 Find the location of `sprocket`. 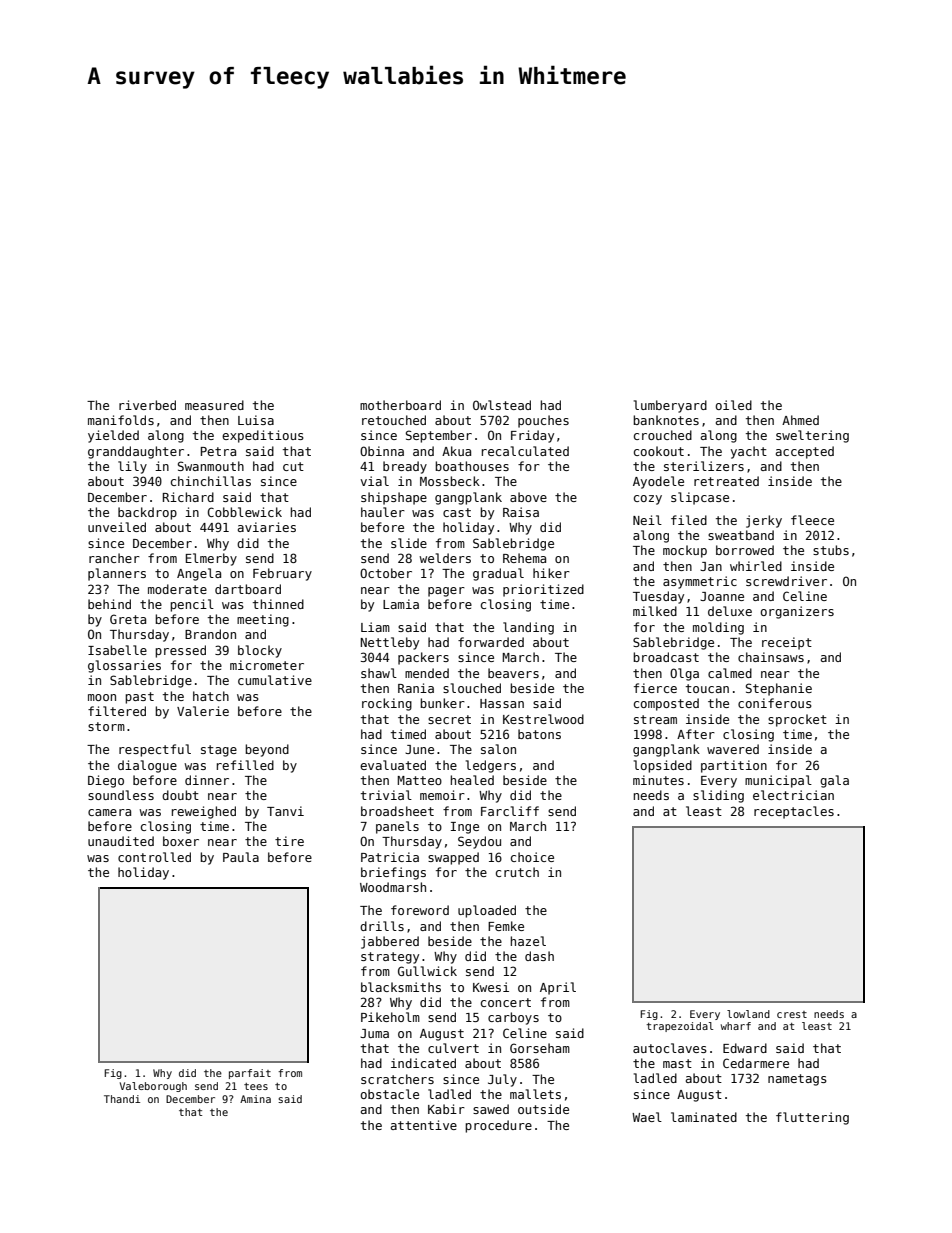

sprocket is located at coordinates (797, 720).
